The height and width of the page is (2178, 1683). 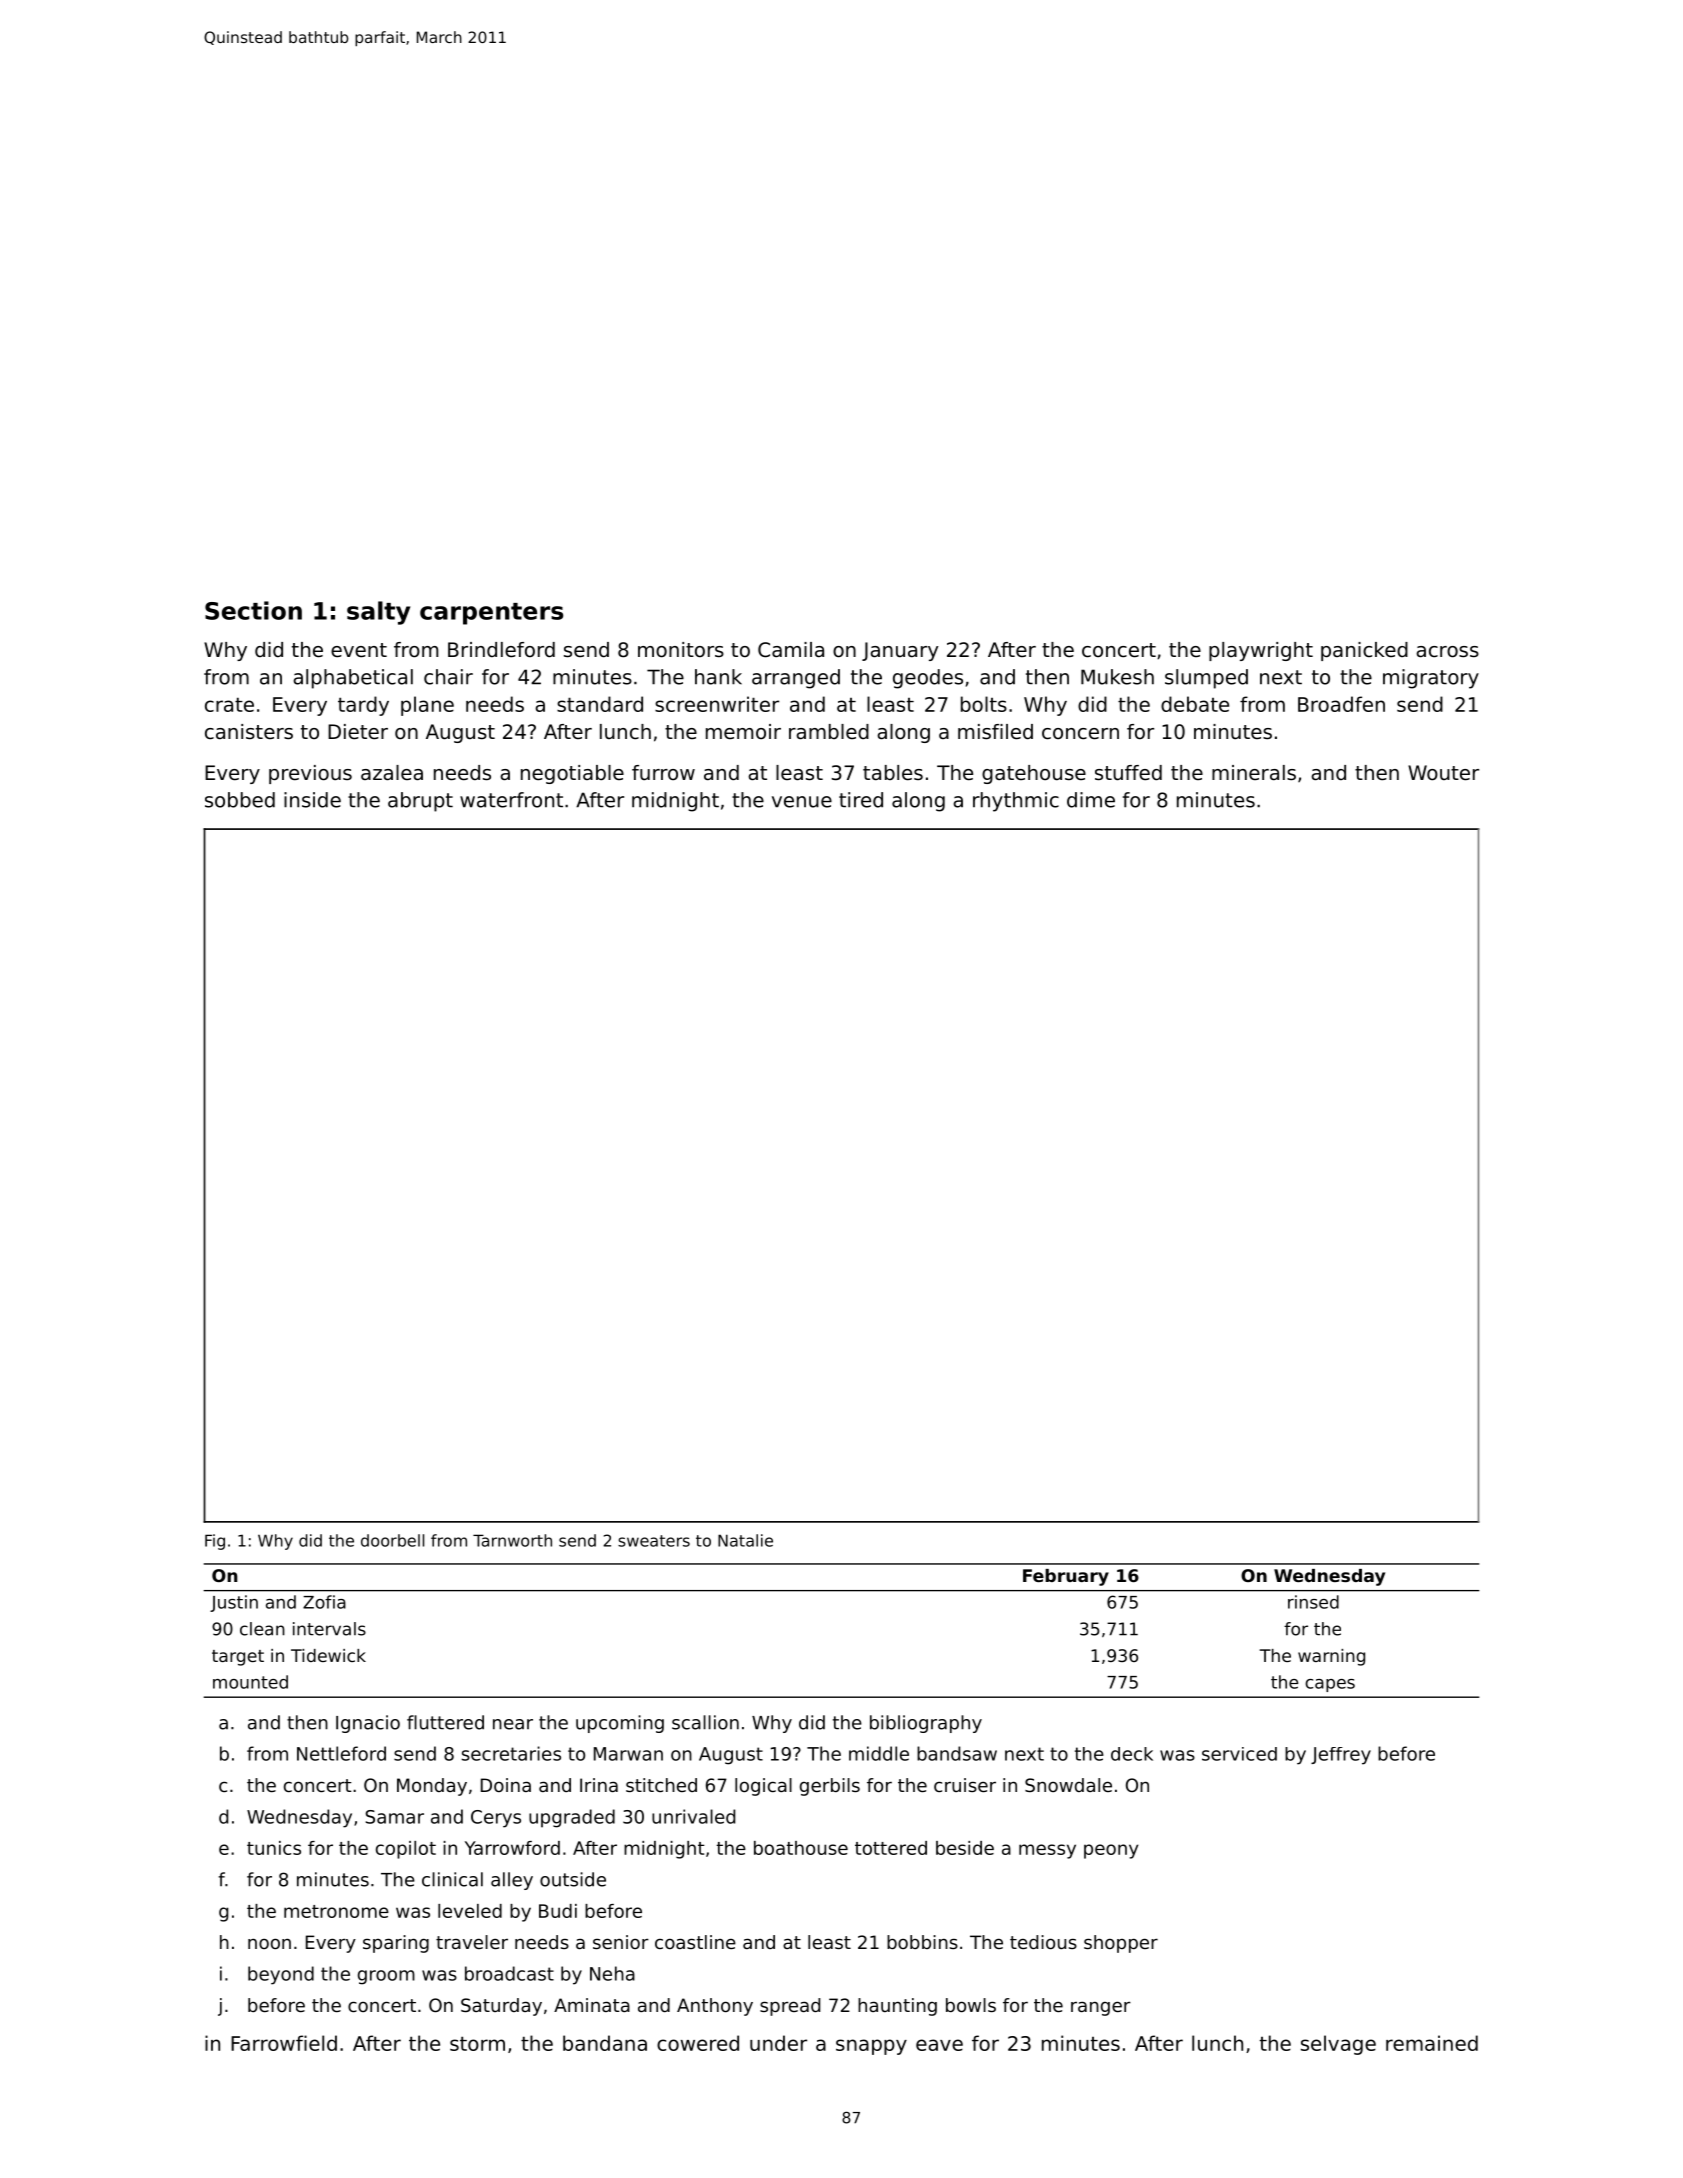 I want to click on inside, so click(x=312, y=800).
